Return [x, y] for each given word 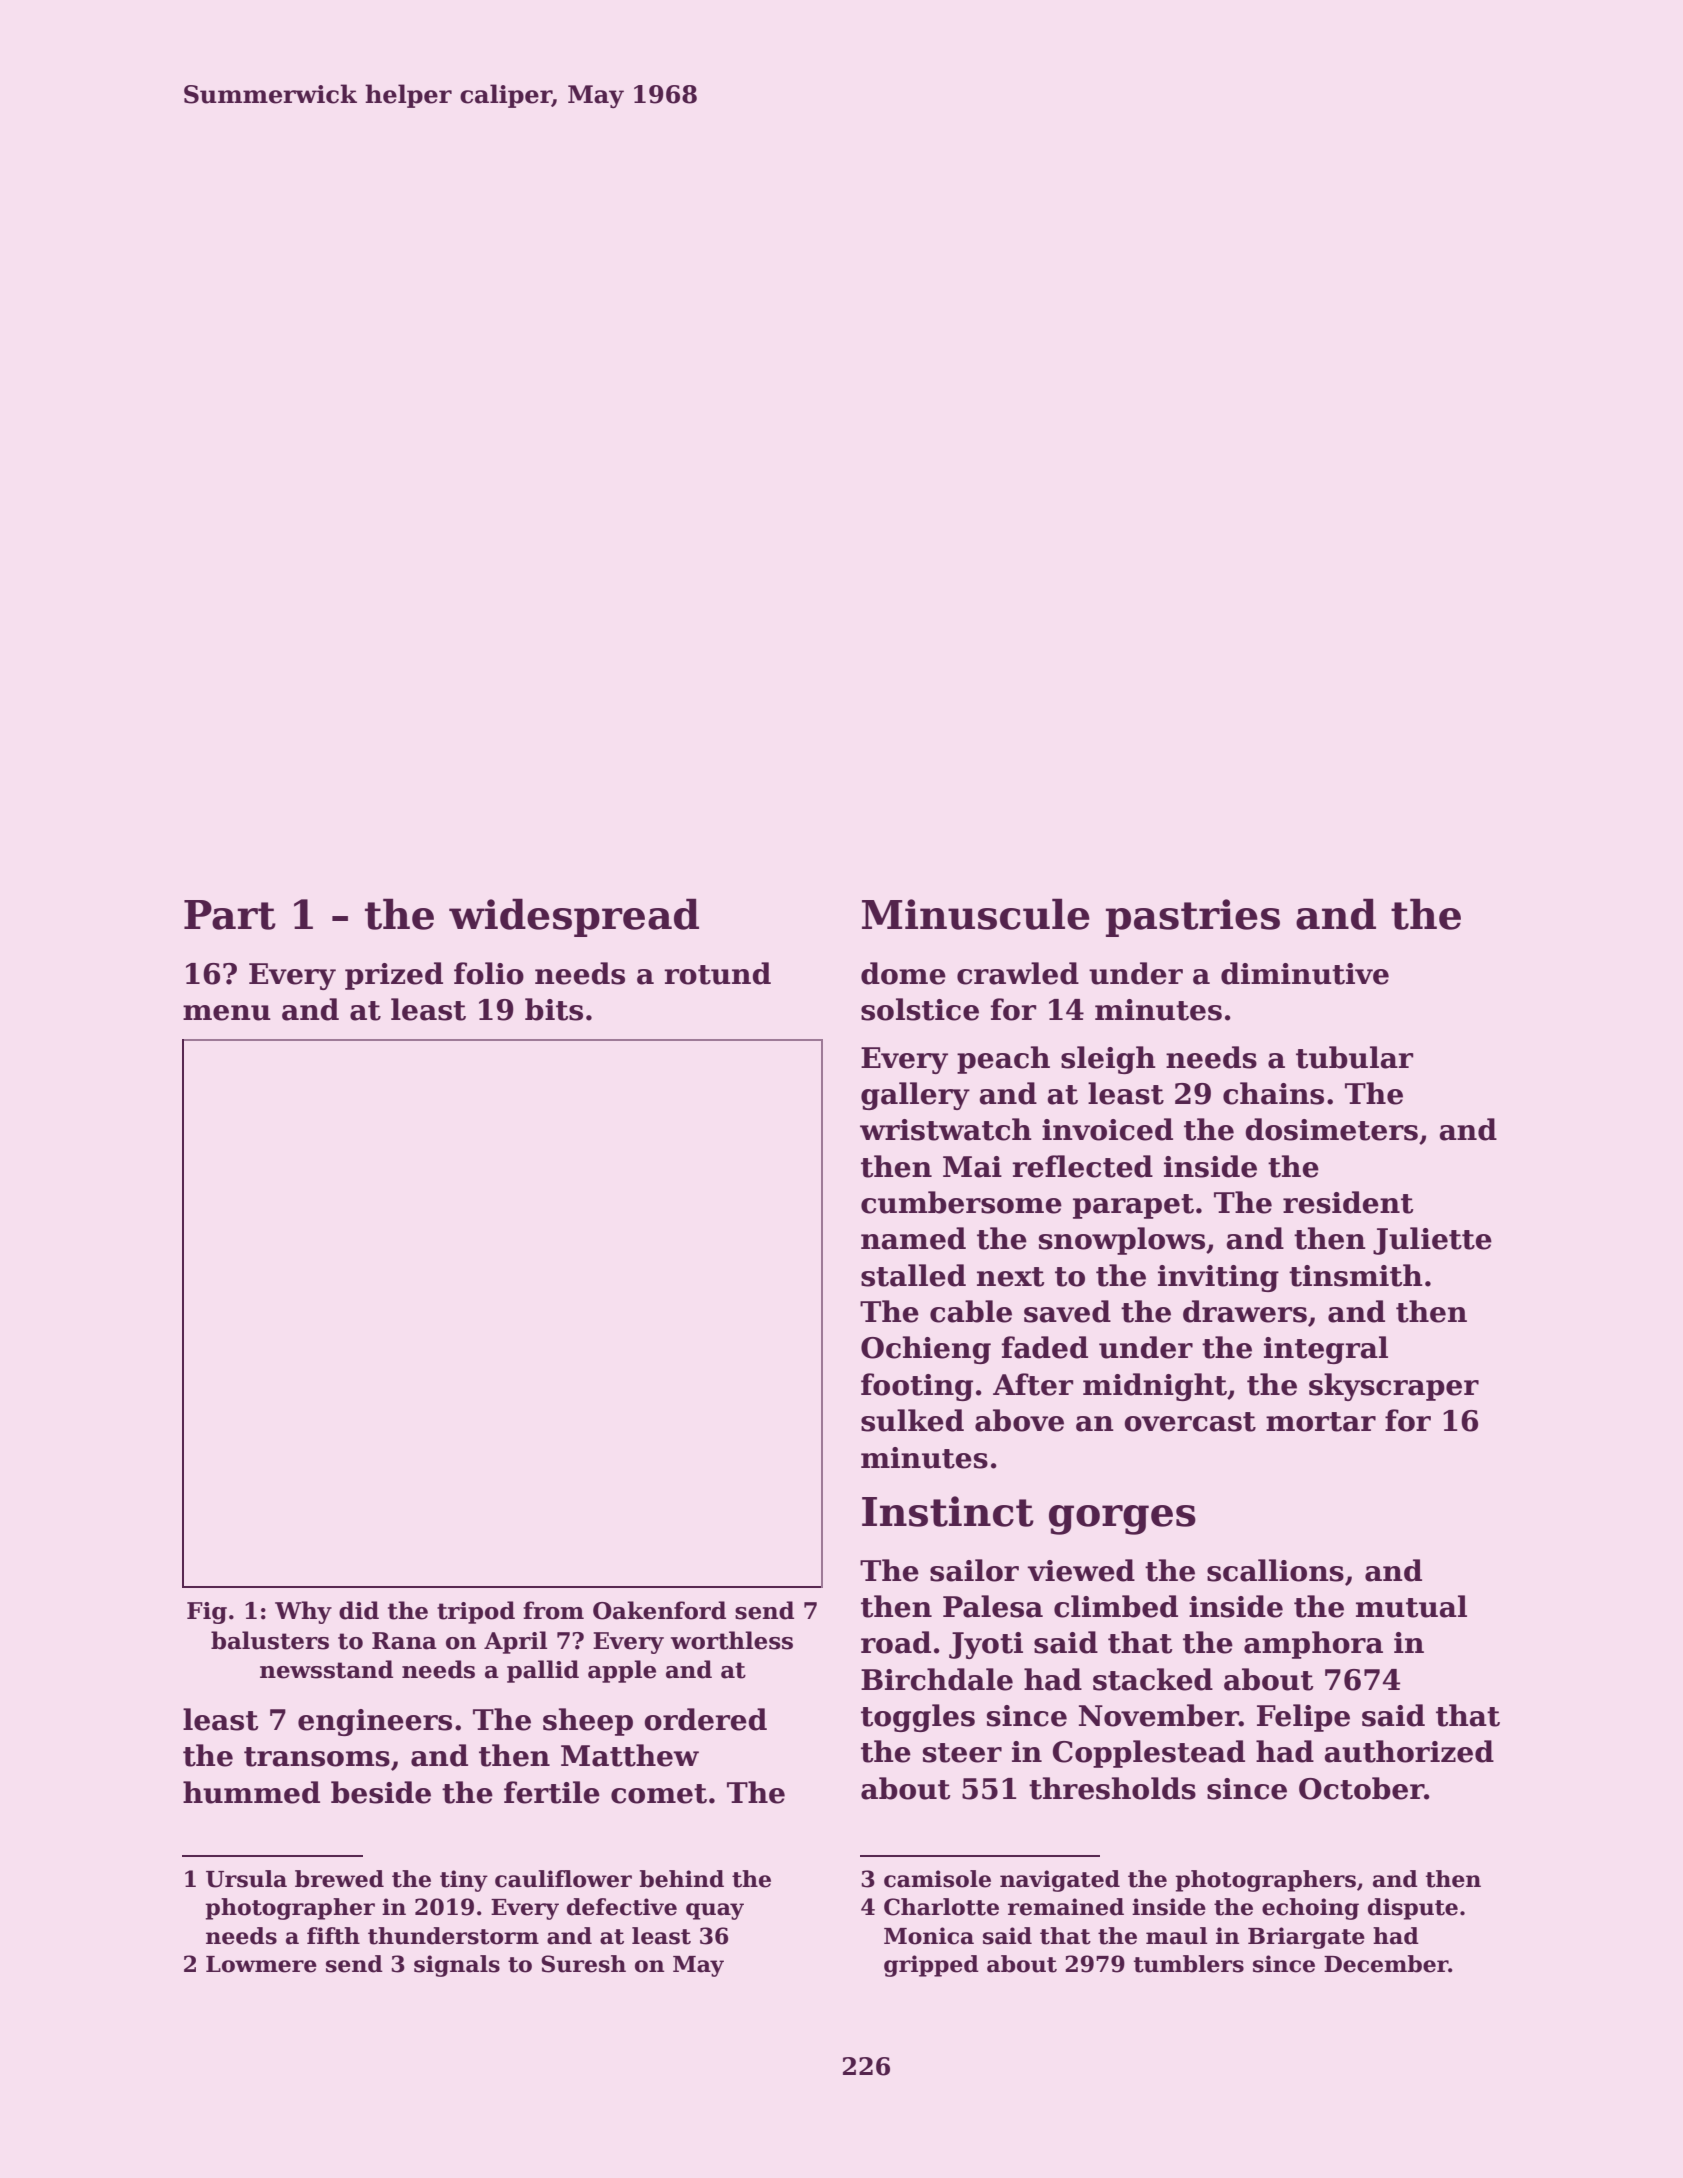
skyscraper [1394, 1387]
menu [227, 1013]
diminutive [1305, 973]
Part [230, 915]
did [359, 1610]
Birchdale [937, 1679]
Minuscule [976, 914]
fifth [333, 1936]
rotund [717, 973]
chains [1273, 1093]
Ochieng [926, 1350]
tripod [476, 1612]
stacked [1153, 1679]
